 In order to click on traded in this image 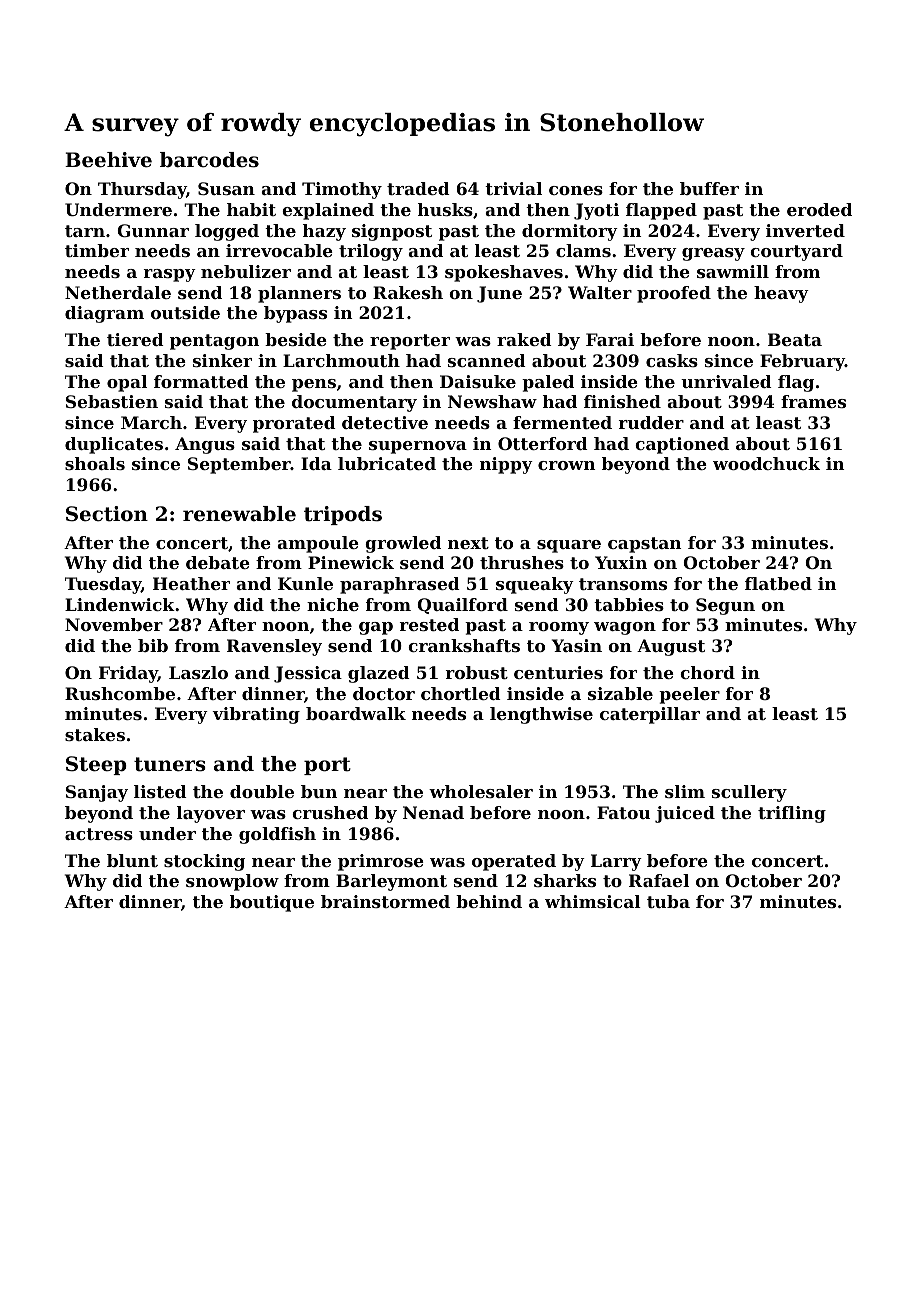, I will do `click(418, 188)`.
